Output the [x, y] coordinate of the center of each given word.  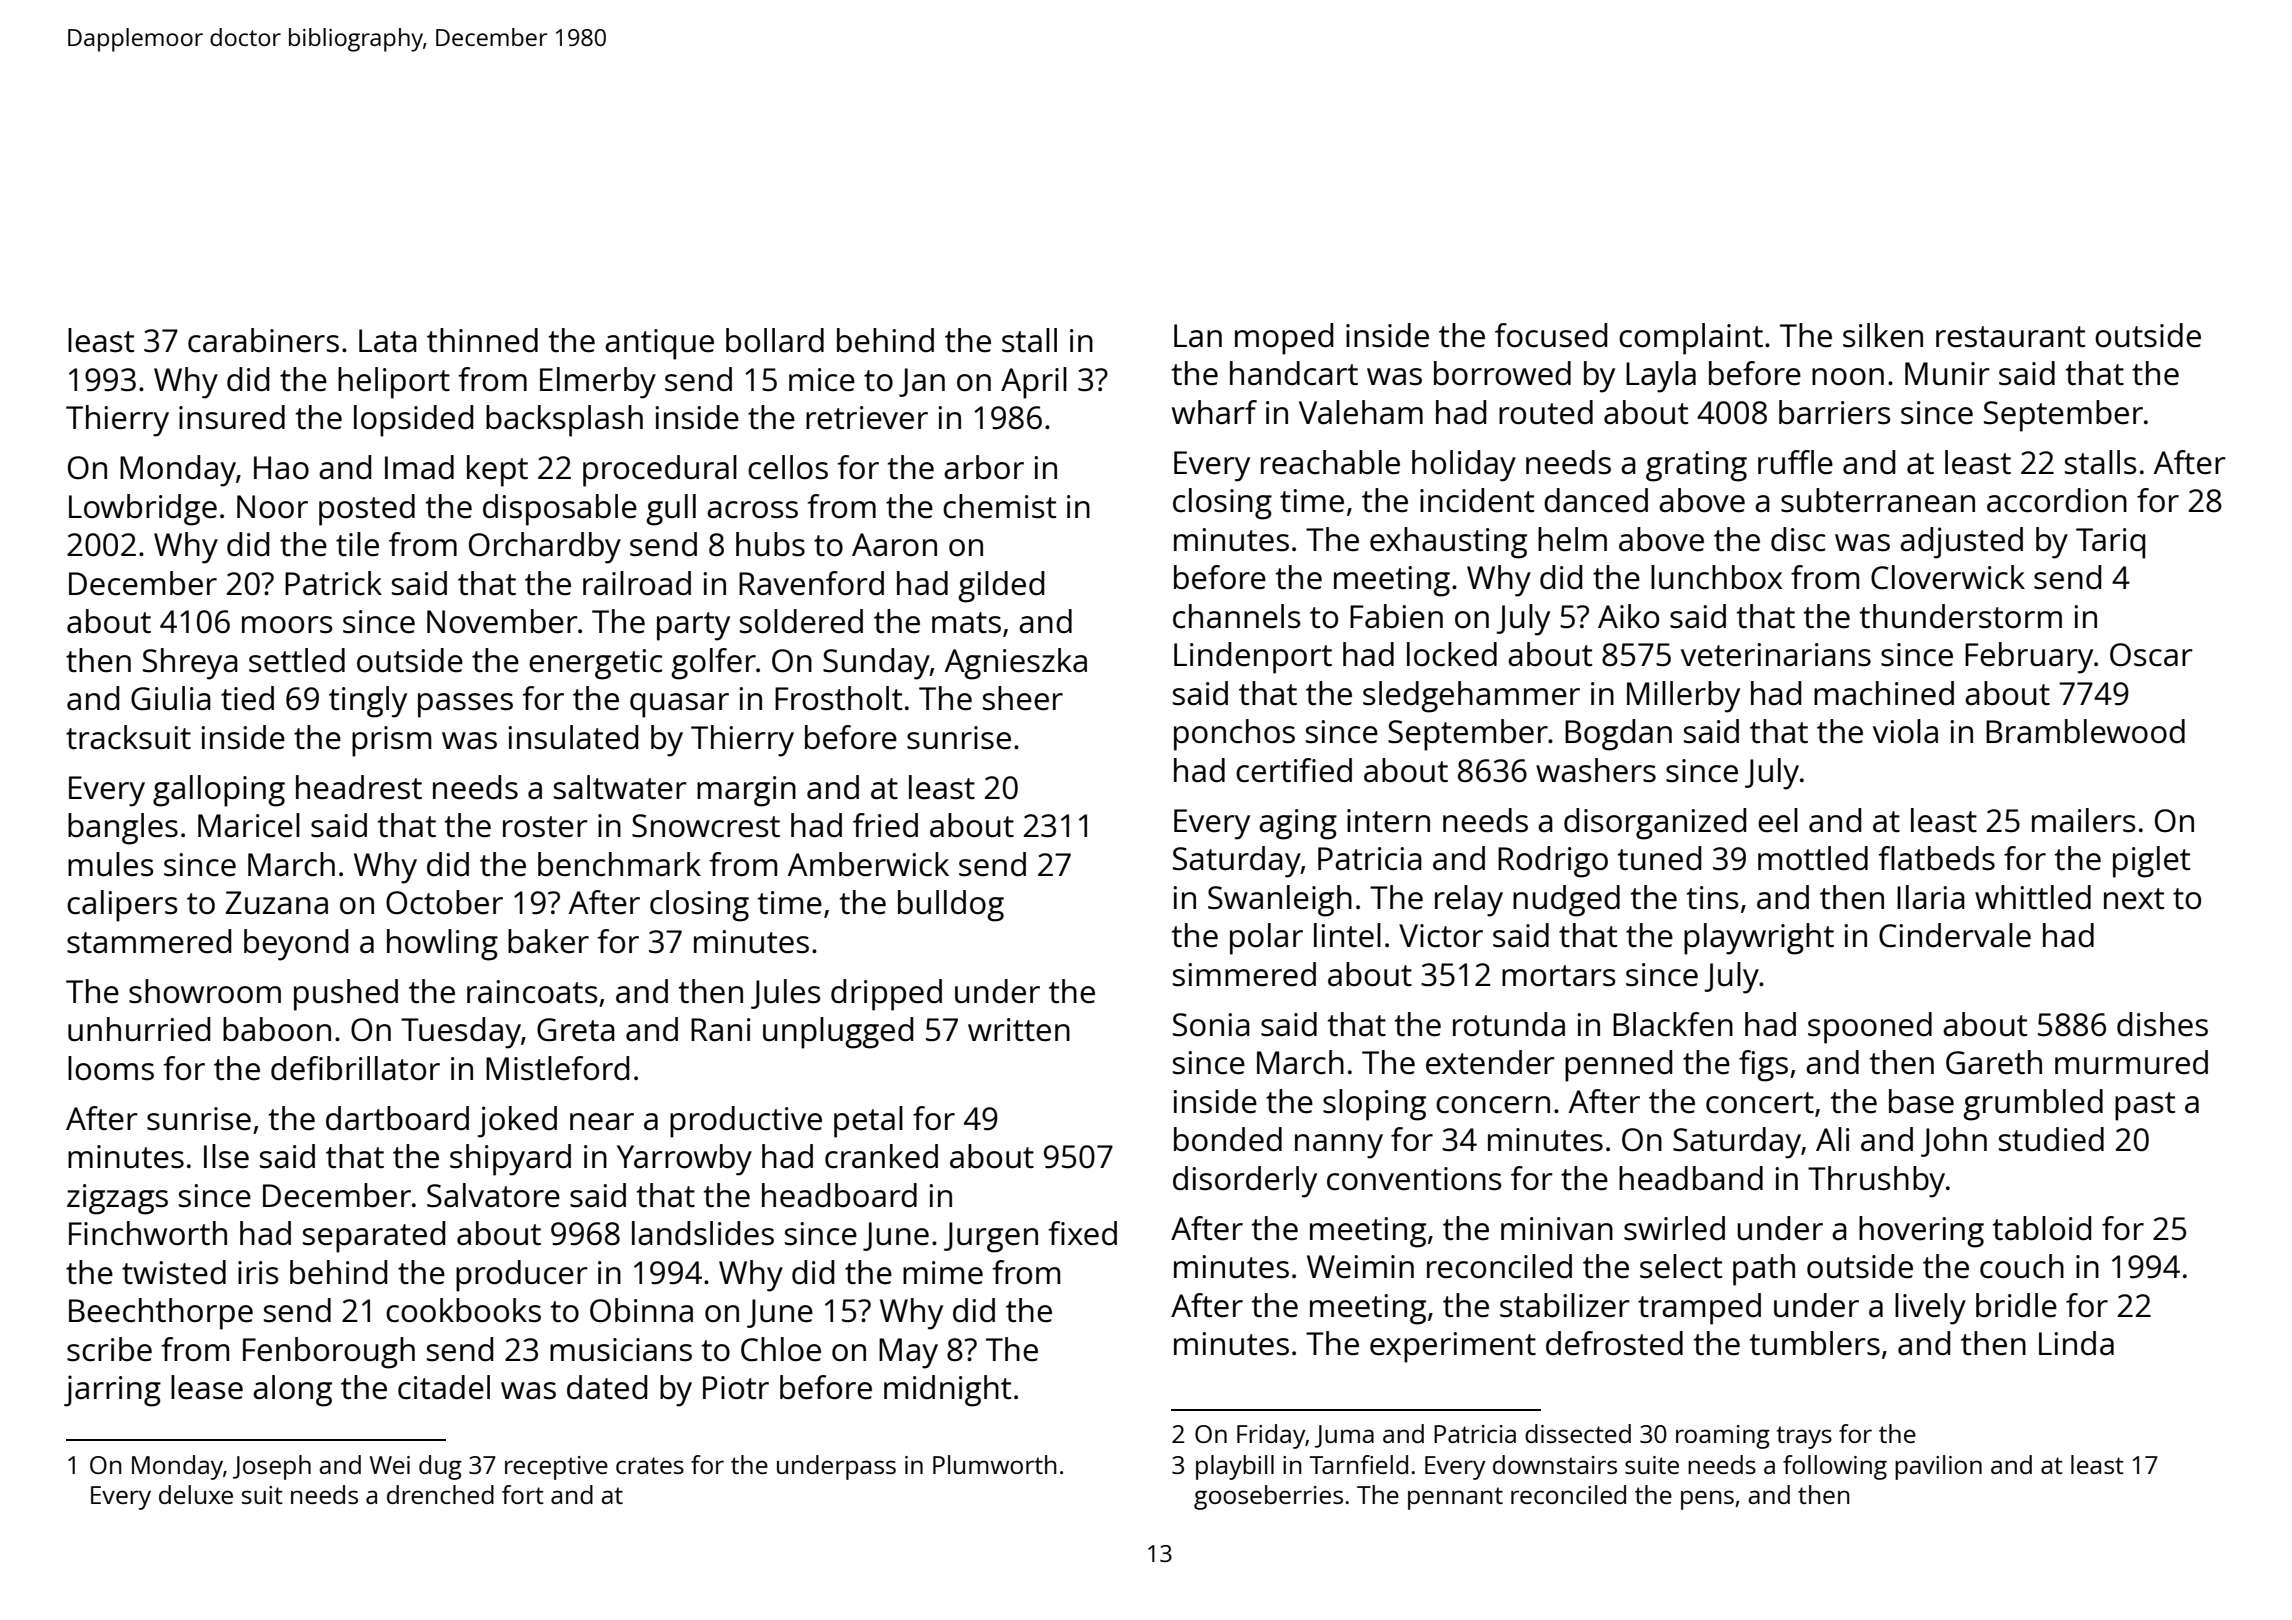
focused [1551, 335]
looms [111, 1068]
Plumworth [995, 1464]
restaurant [2010, 337]
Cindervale [1955, 935]
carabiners [263, 340]
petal [868, 1122]
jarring [112, 1391]
